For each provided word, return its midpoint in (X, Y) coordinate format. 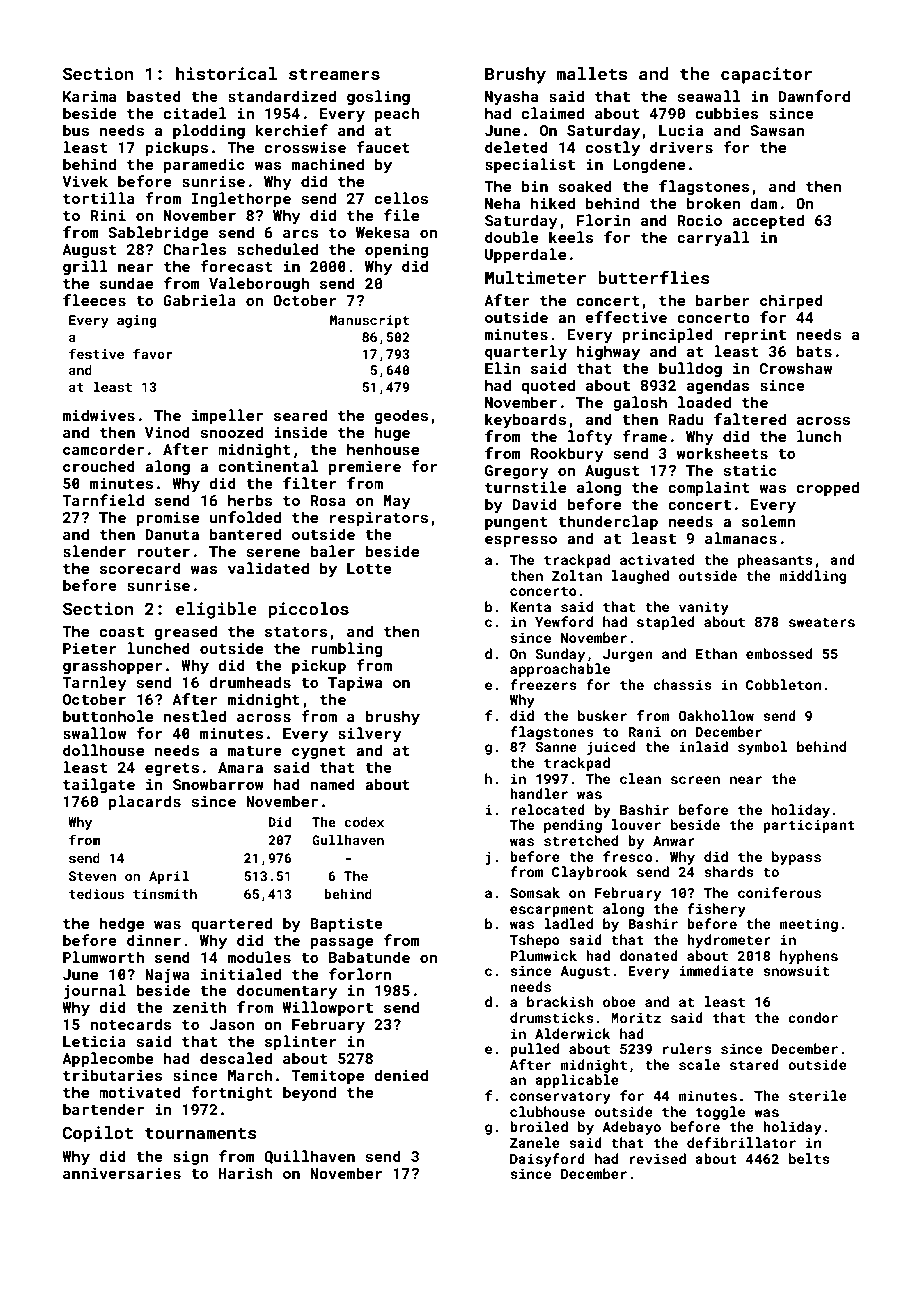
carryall (713, 239)
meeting (808, 925)
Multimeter (535, 277)
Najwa (167, 976)
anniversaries (122, 1173)
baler (332, 551)
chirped (791, 301)
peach (397, 114)
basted (154, 96)
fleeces (94, 300)
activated (657, 559)
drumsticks (552, 1017)
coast (122, 632)
